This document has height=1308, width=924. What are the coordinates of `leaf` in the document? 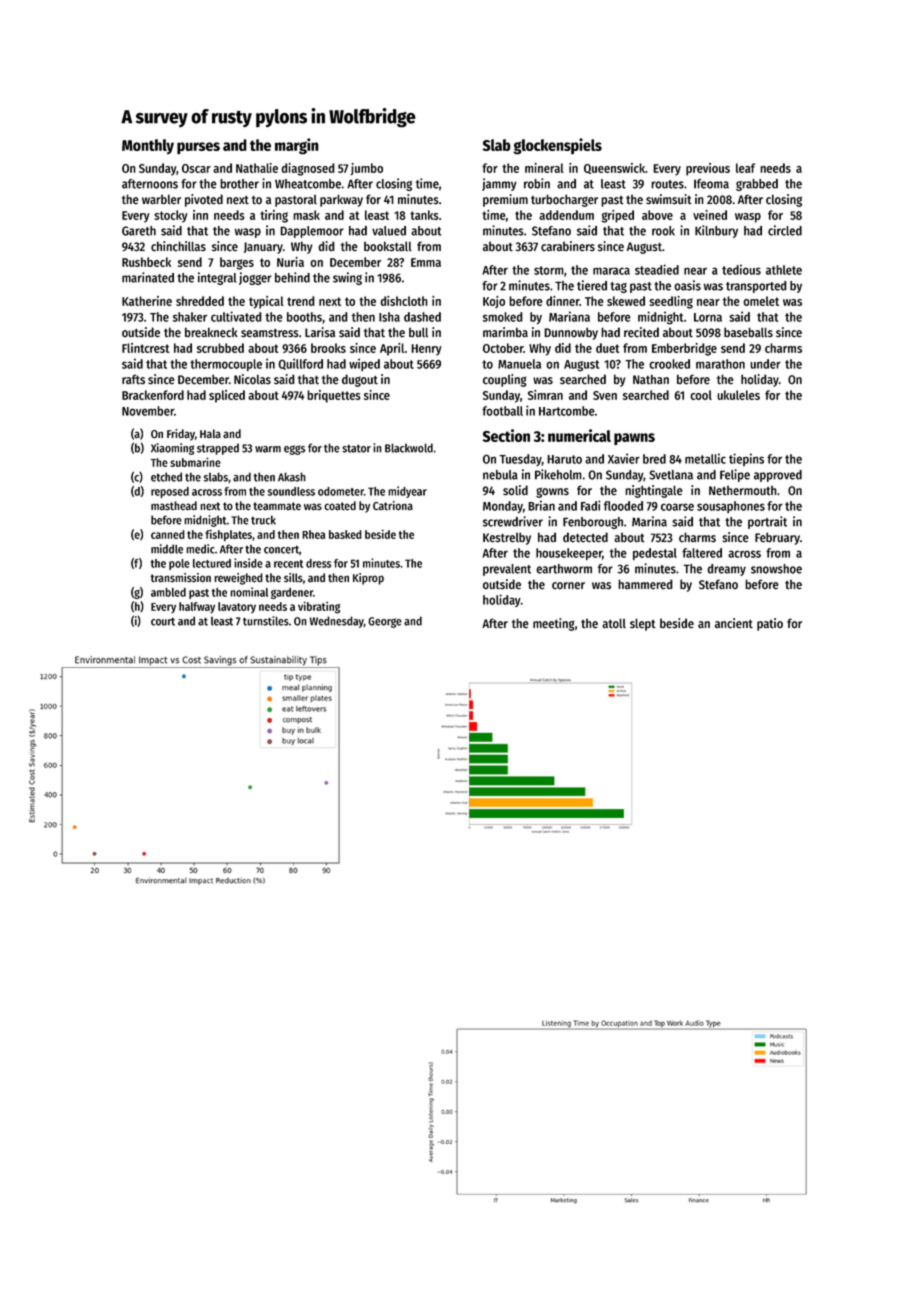 It's located at (745, 168).
